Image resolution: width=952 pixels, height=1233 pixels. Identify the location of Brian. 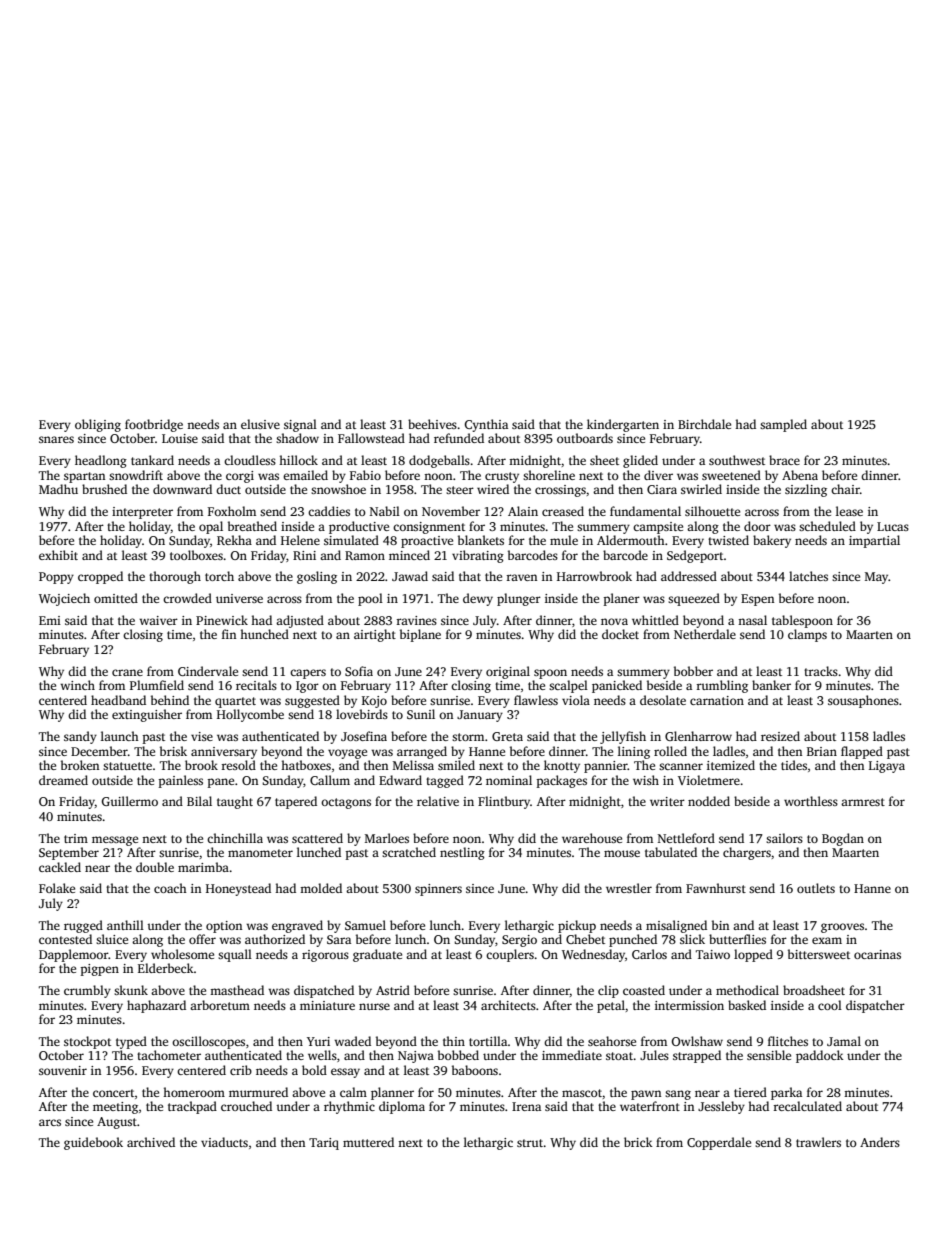
(822, 751).
